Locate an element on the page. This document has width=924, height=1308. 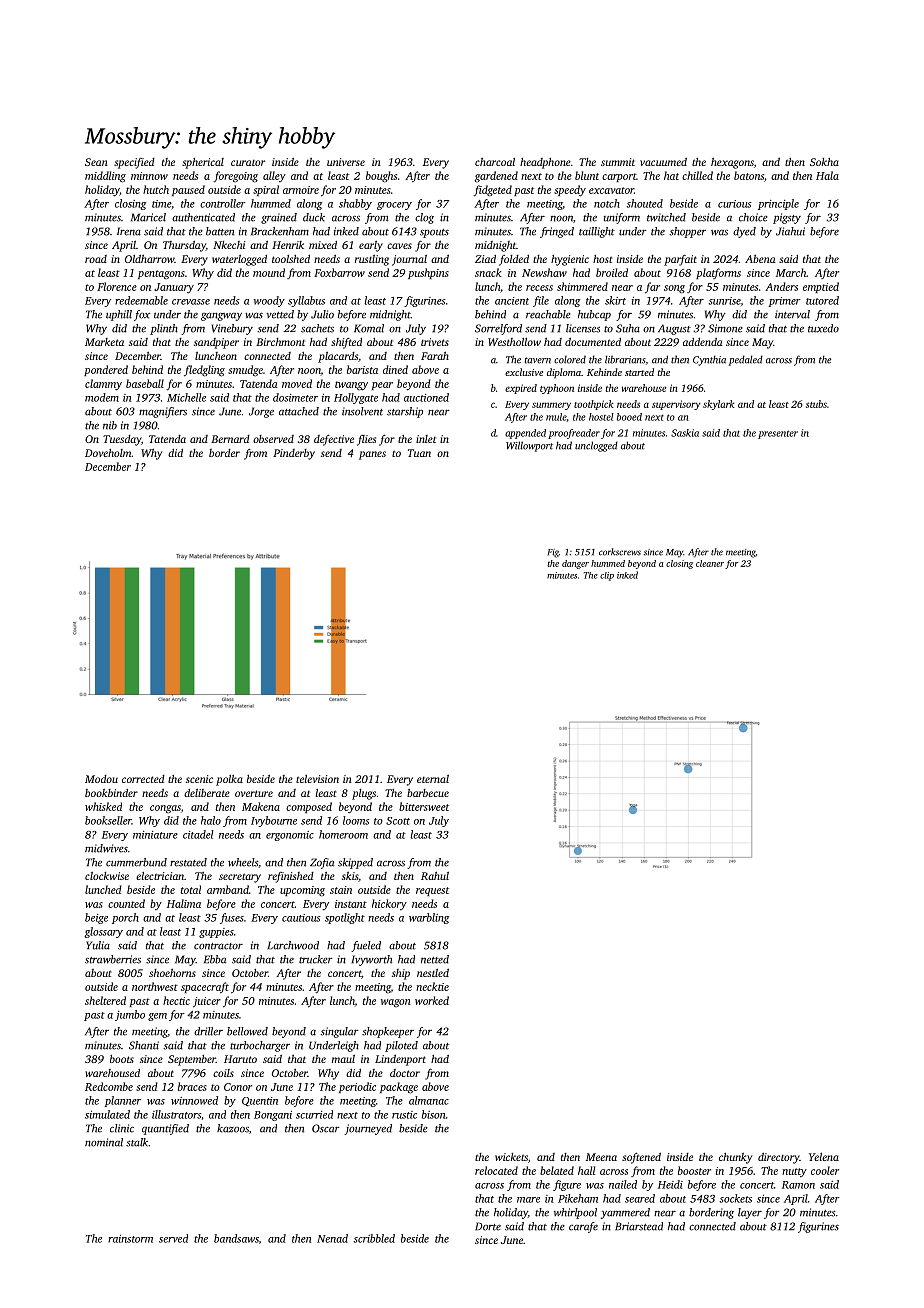
hexagons is located at coordinates (732, 163).
